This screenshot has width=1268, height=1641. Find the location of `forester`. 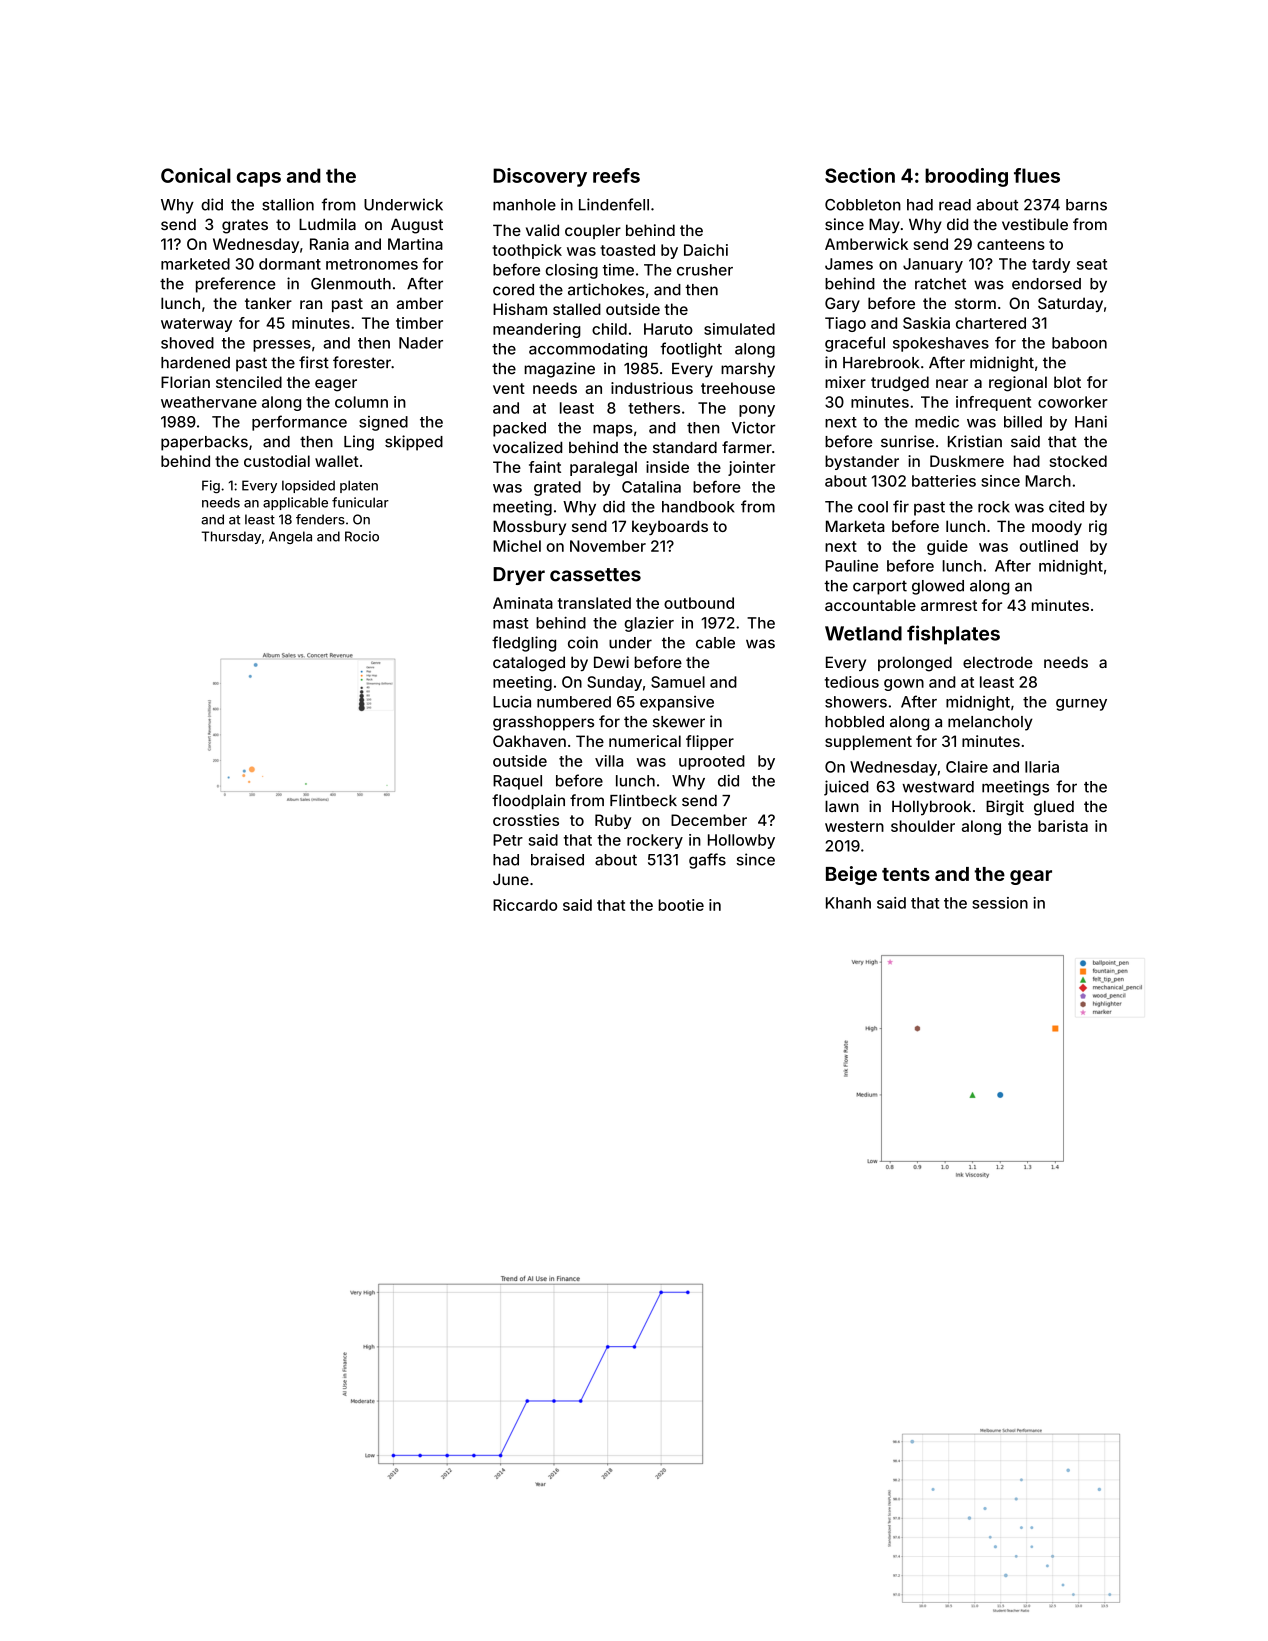

forester is located at coordinates (362, 362).
